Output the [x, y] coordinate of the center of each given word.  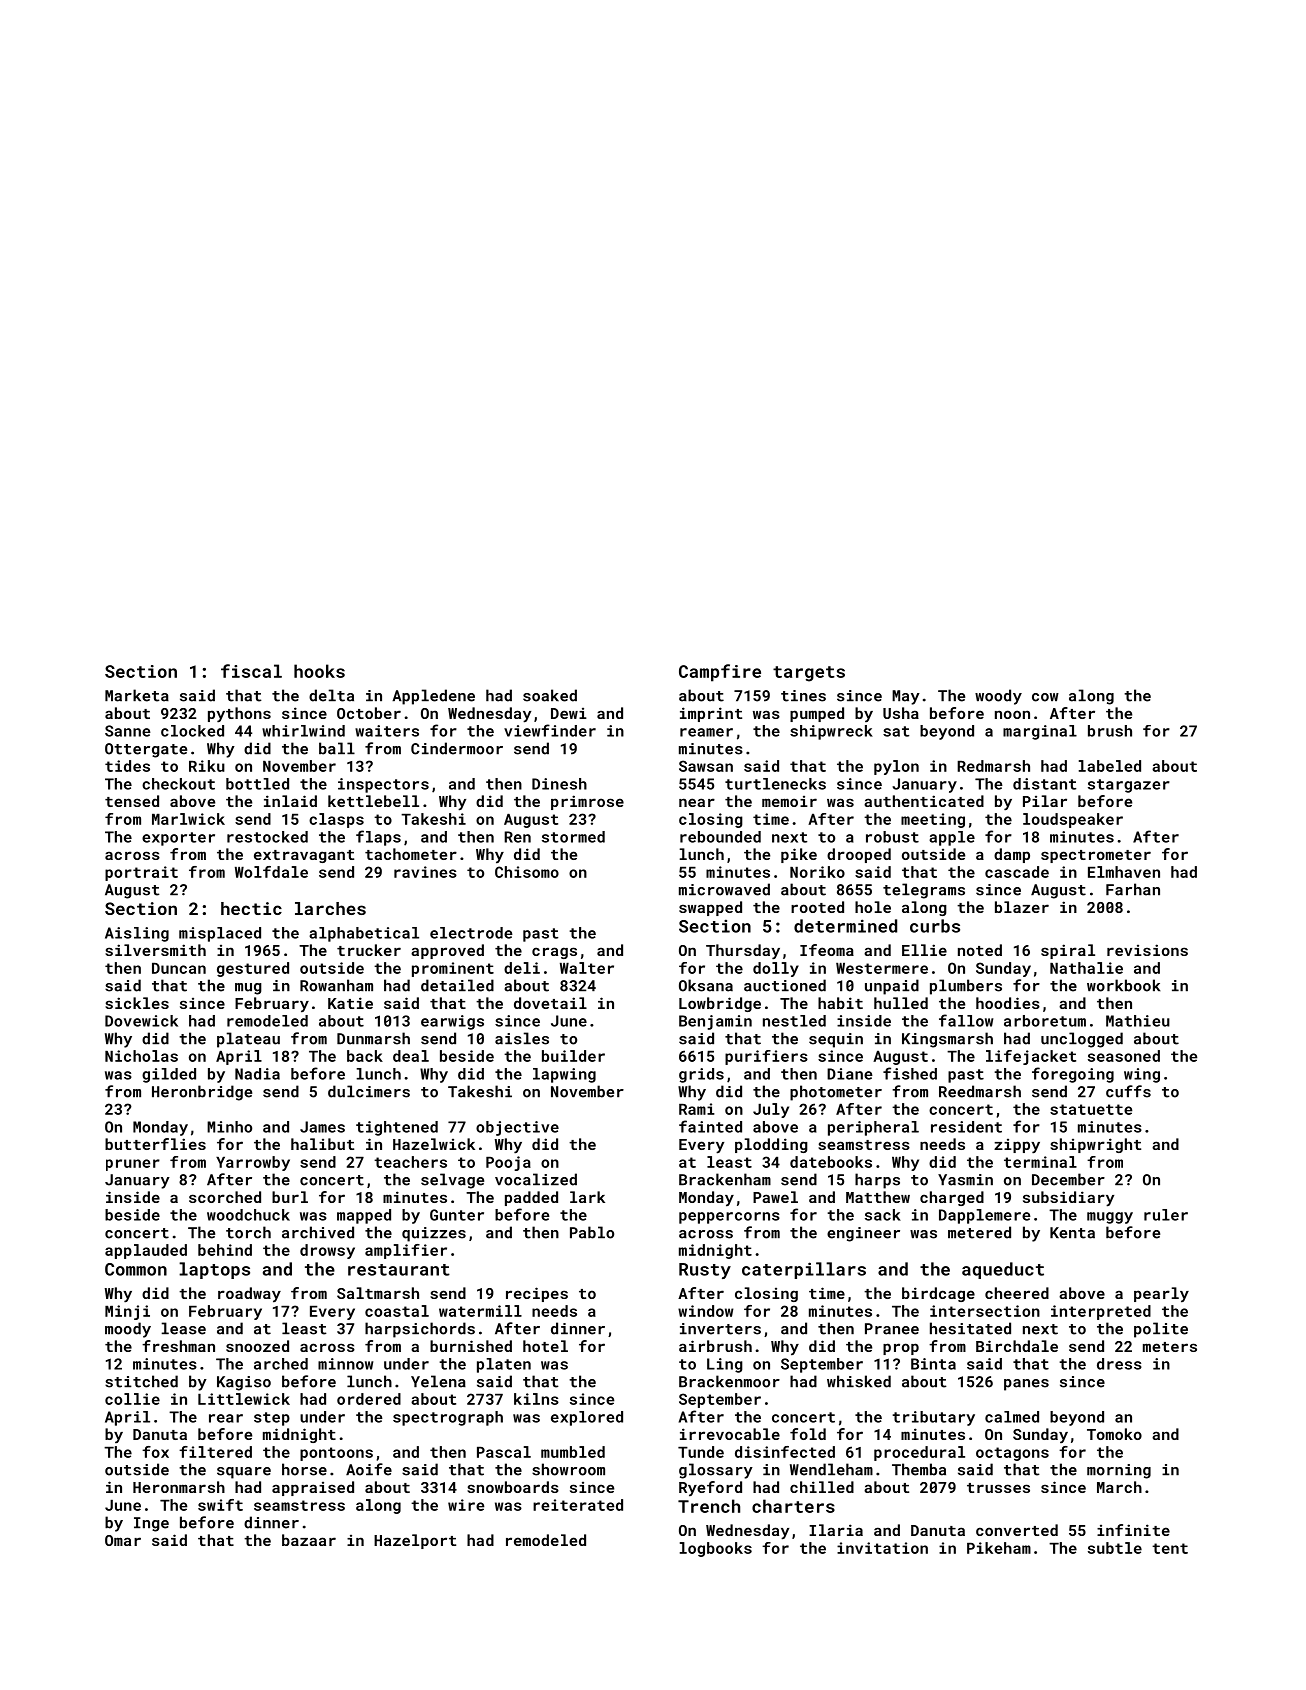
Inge [151, 1524]
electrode [471, 933]
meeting [933, 820]
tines [803, 696]
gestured [253, 969]
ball [337, 748]
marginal [1040, 732]
